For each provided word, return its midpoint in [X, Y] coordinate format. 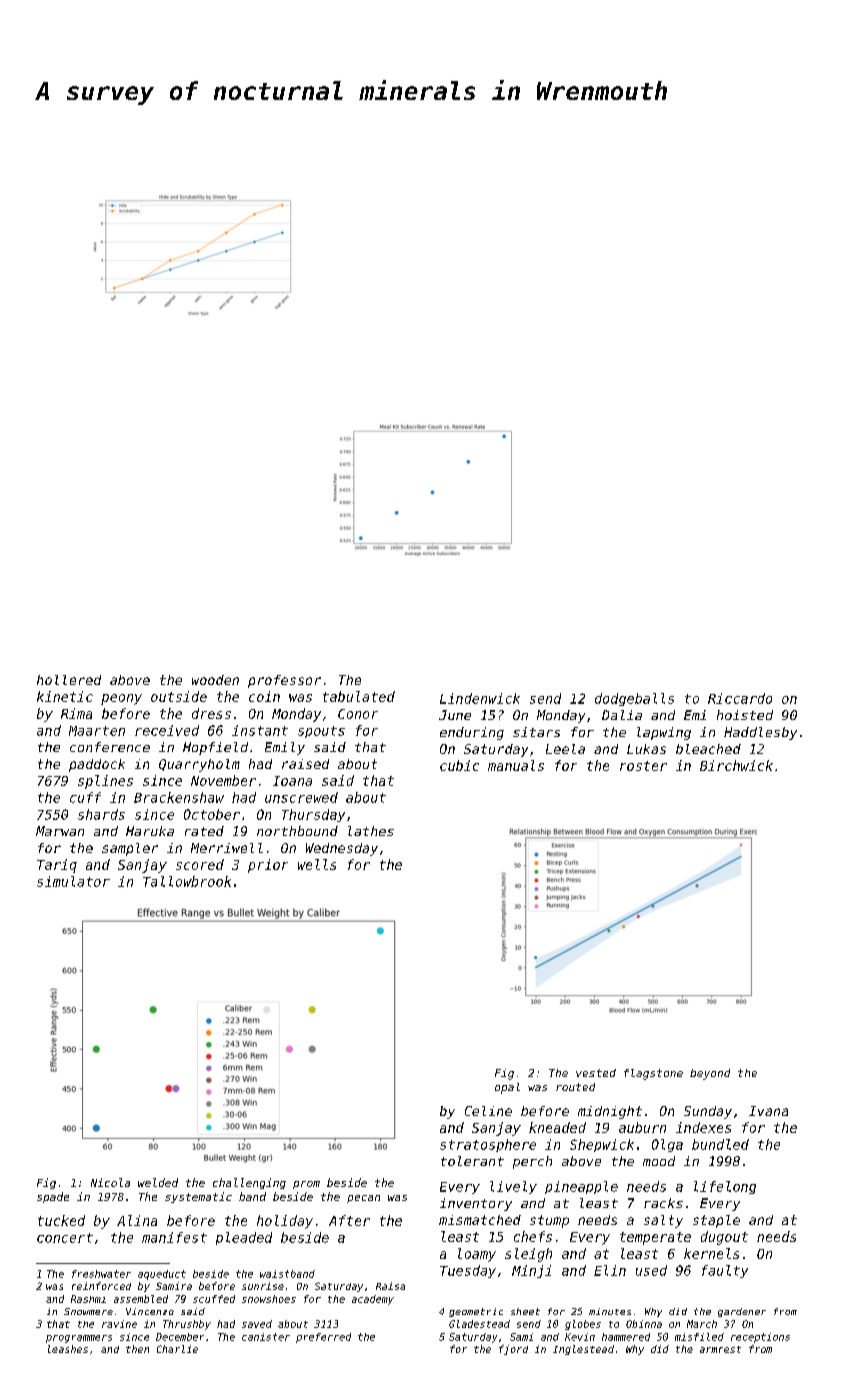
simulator [73, 881]
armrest [720, 1349]
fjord [513, 1350]
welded [158, 1182]
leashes [68, 1349]
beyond [710, 1074]
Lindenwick [480, 698]
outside [179, 696]
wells [317, 864]
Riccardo [740, 698]
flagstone [653, 1074]
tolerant [472, 1161]
